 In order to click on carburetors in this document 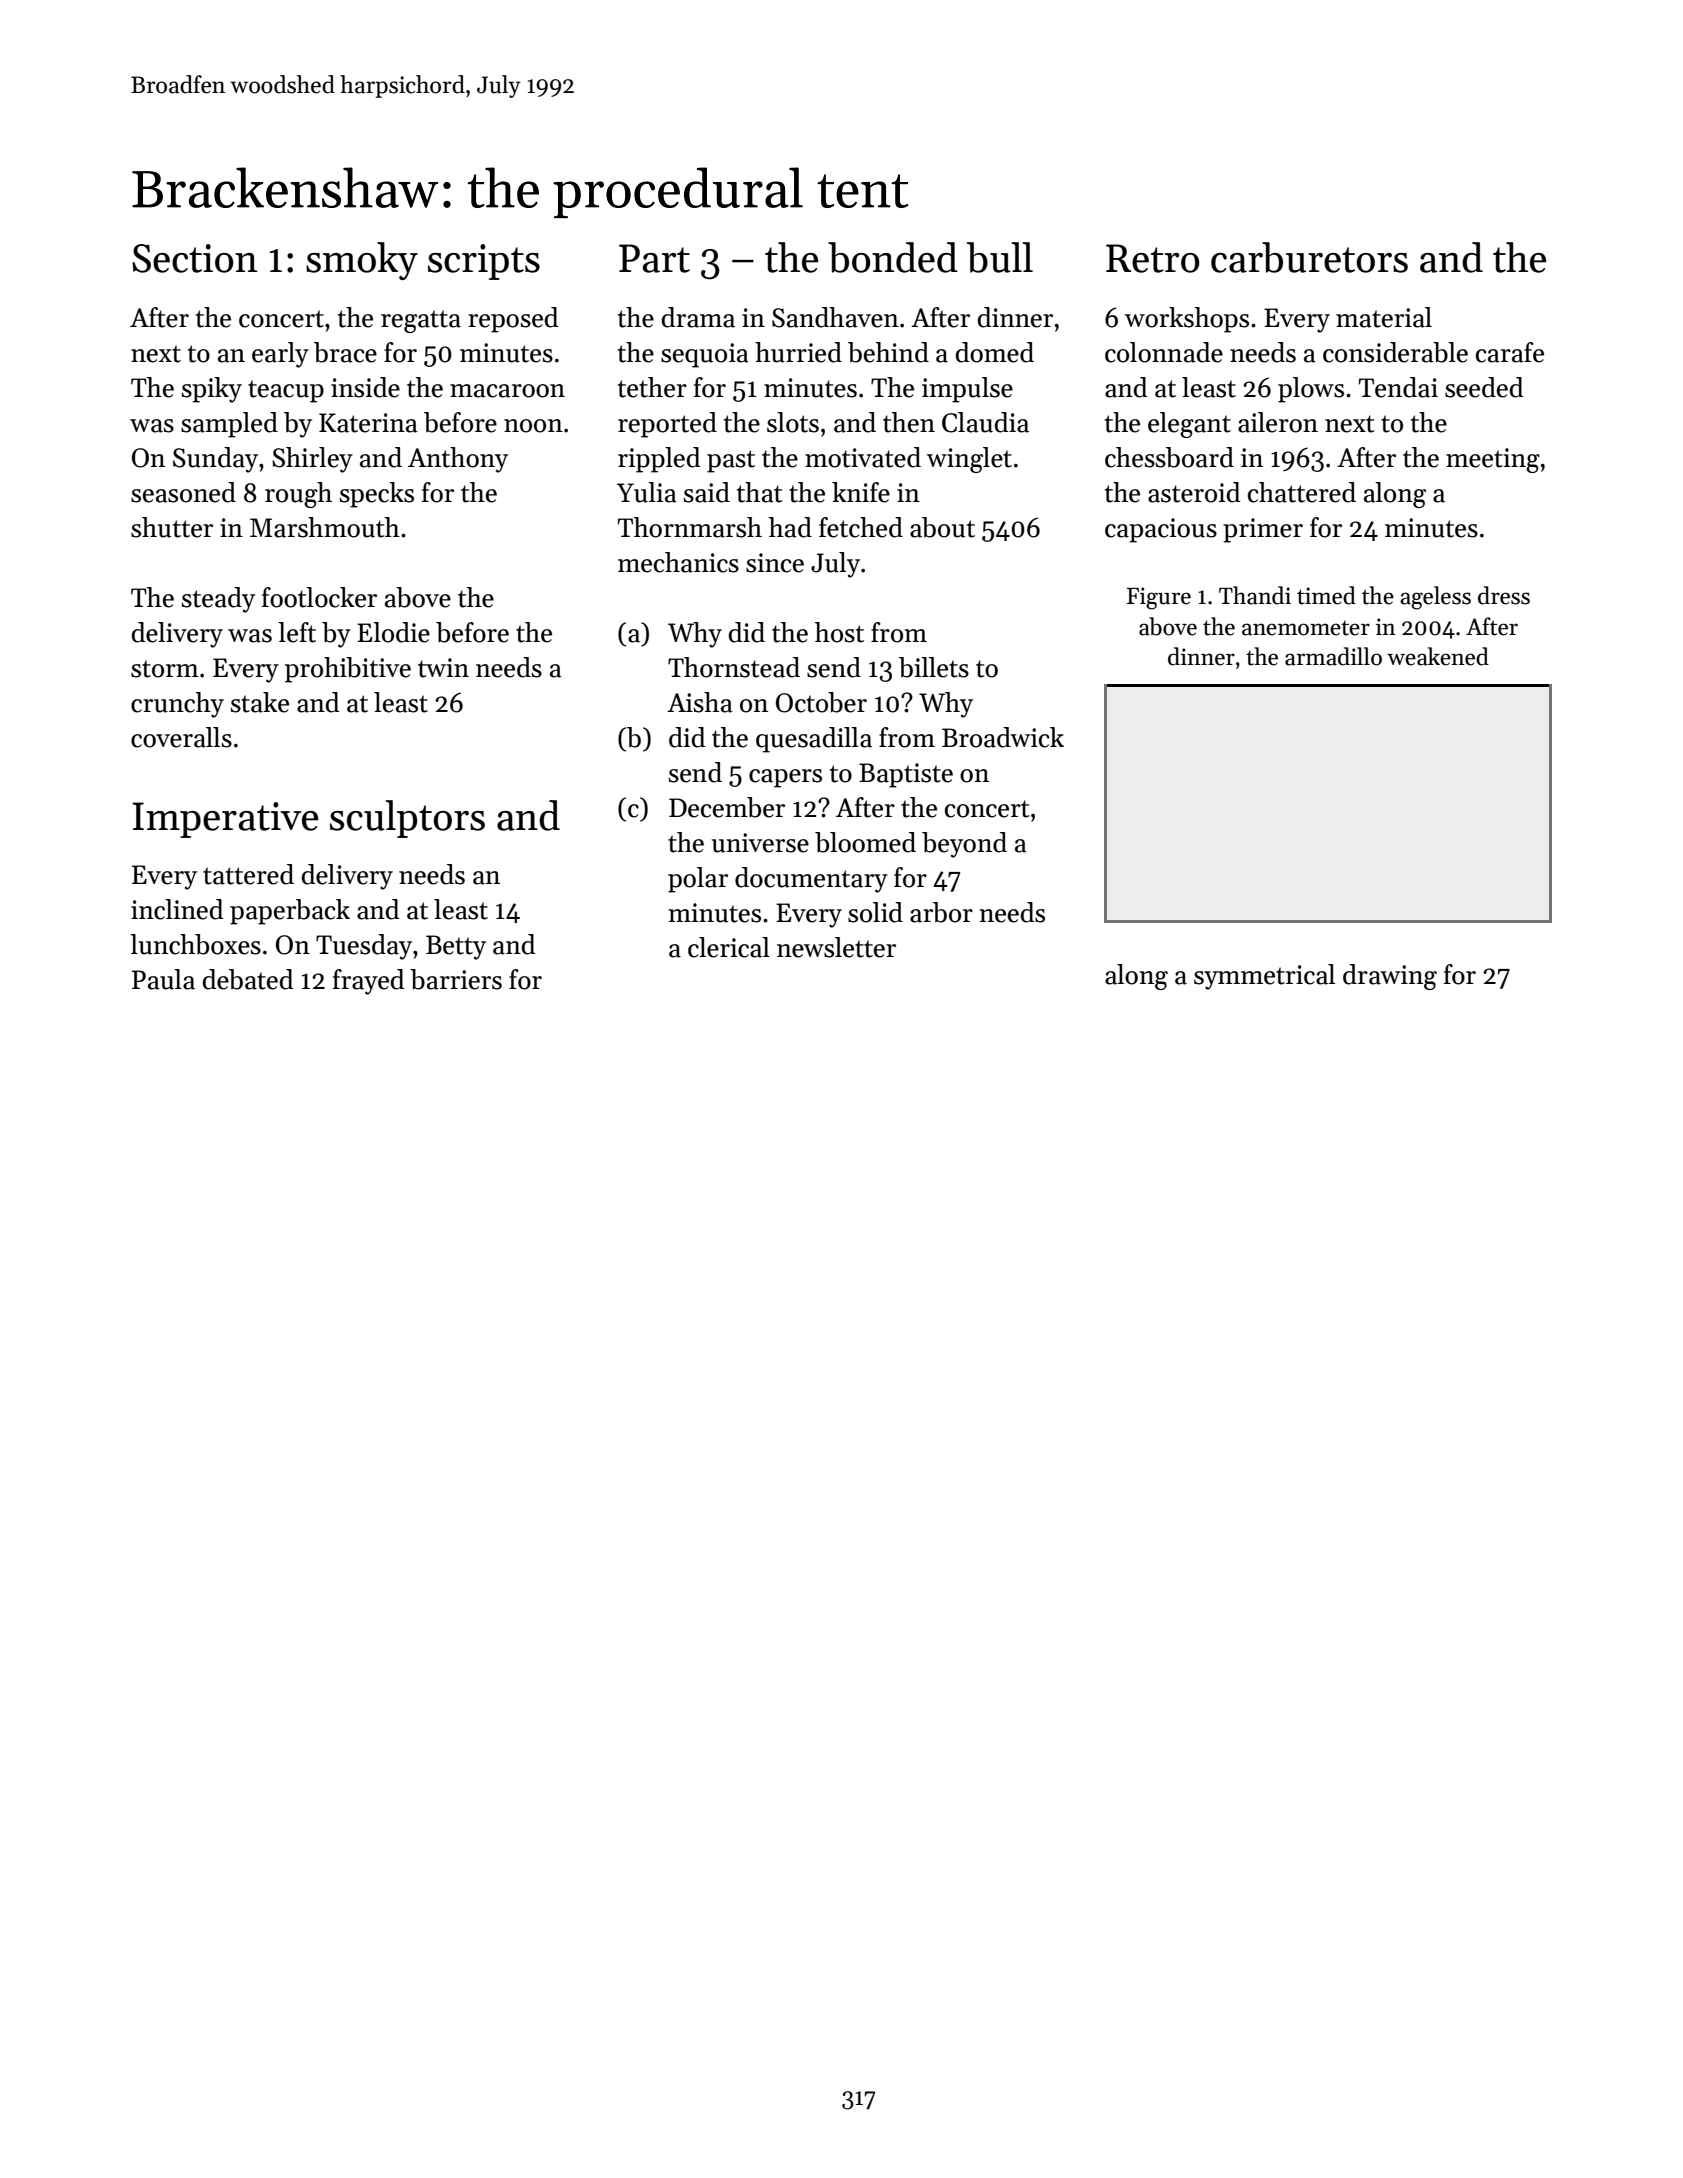, I will do `click(1309, 257)`.
